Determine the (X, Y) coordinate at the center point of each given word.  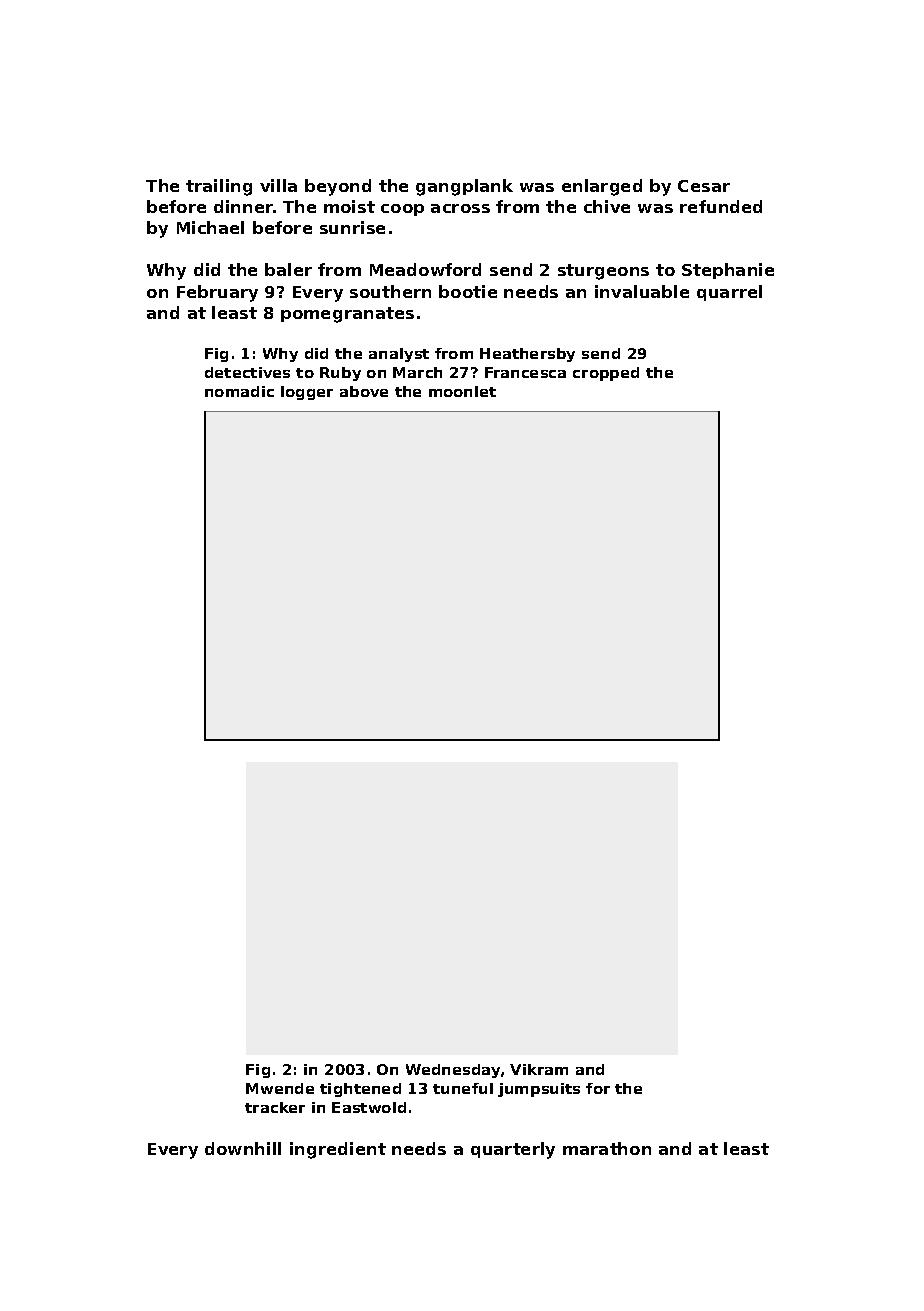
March (417, 372)
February (217, 293)
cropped (606, 374)
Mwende (280, 1088)
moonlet (462, 391)
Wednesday (453, 1071)
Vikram (539, 1069)
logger (307, 393)
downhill (243, 1148)
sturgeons (603, 272)
